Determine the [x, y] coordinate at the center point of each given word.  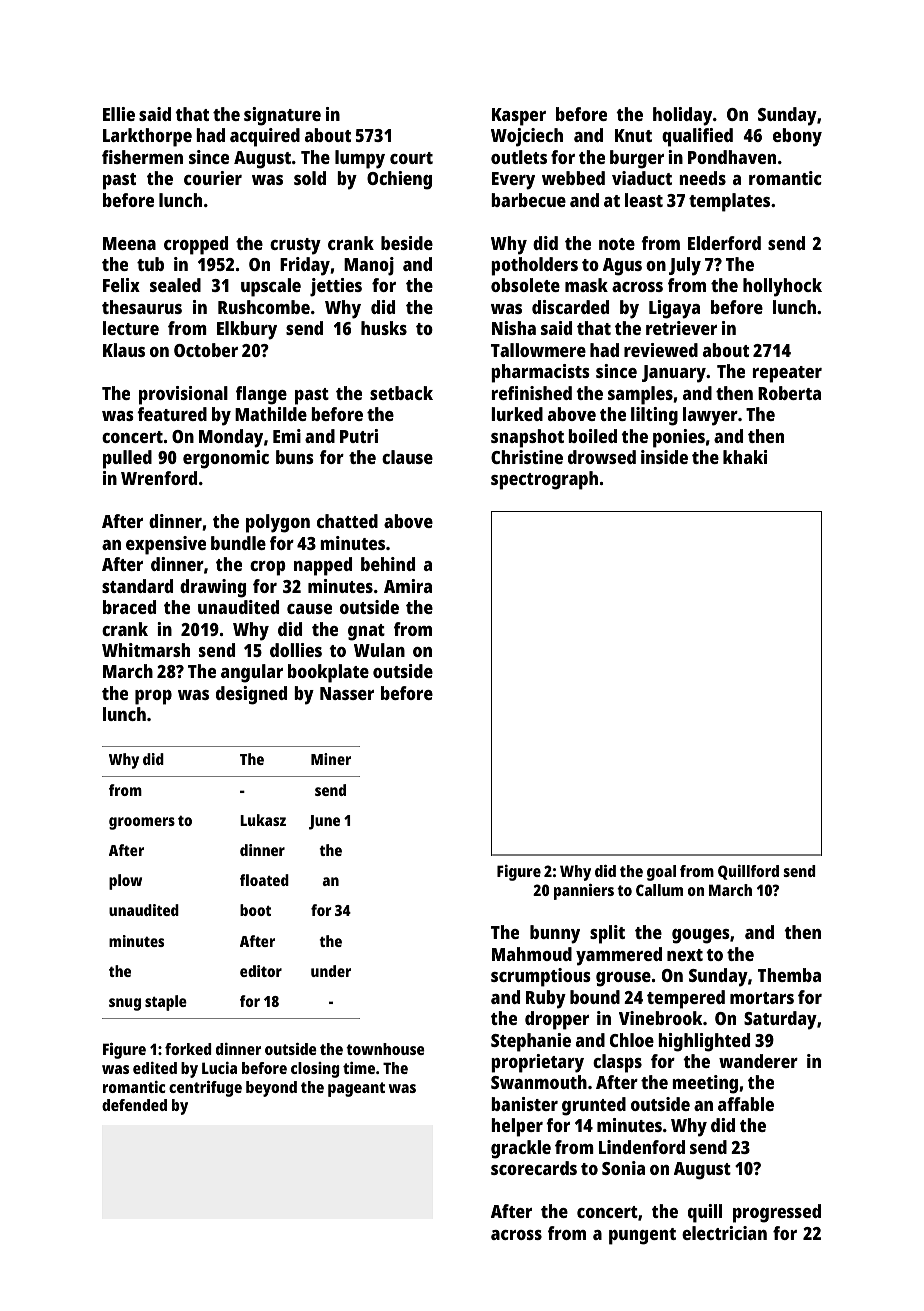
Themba [789, 975]
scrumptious [541, 977]
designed [251, 695]
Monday [231, 438]
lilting [654, 416]
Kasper [519, 117]
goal [661, 873]
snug [125, 1004]
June [324, 822]
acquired [265, 137]
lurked [517, 414]
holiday [682, 116]
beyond [271, 1089]
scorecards [534, 1168]
